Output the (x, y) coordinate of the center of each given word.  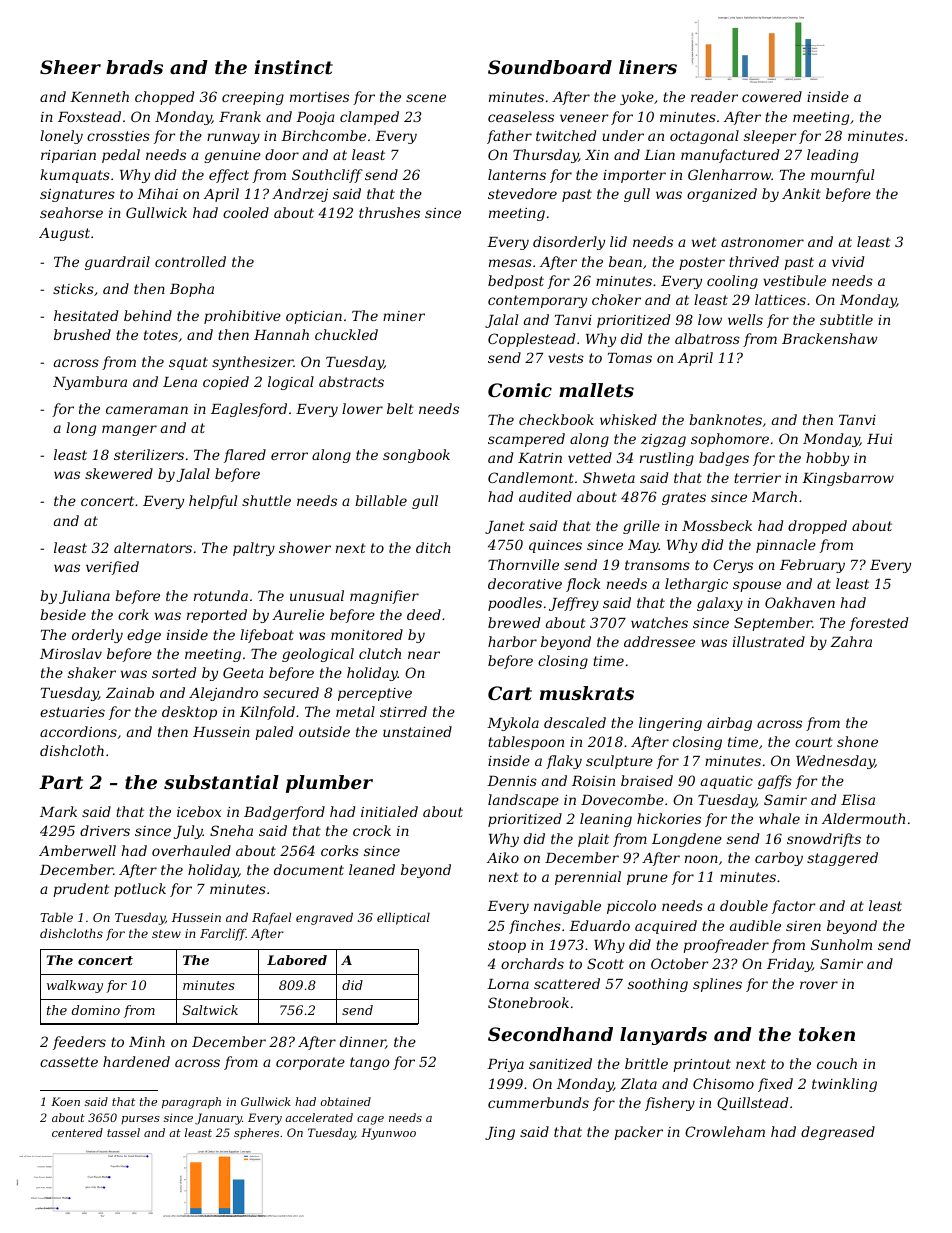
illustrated (769, 641)
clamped (369, 118)
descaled (575, 722)
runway (233, 138)
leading (832, 156)
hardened (136, 1061)
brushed (82, 334)
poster (702, 263)
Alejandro (223, 694)
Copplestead (531, 340)
